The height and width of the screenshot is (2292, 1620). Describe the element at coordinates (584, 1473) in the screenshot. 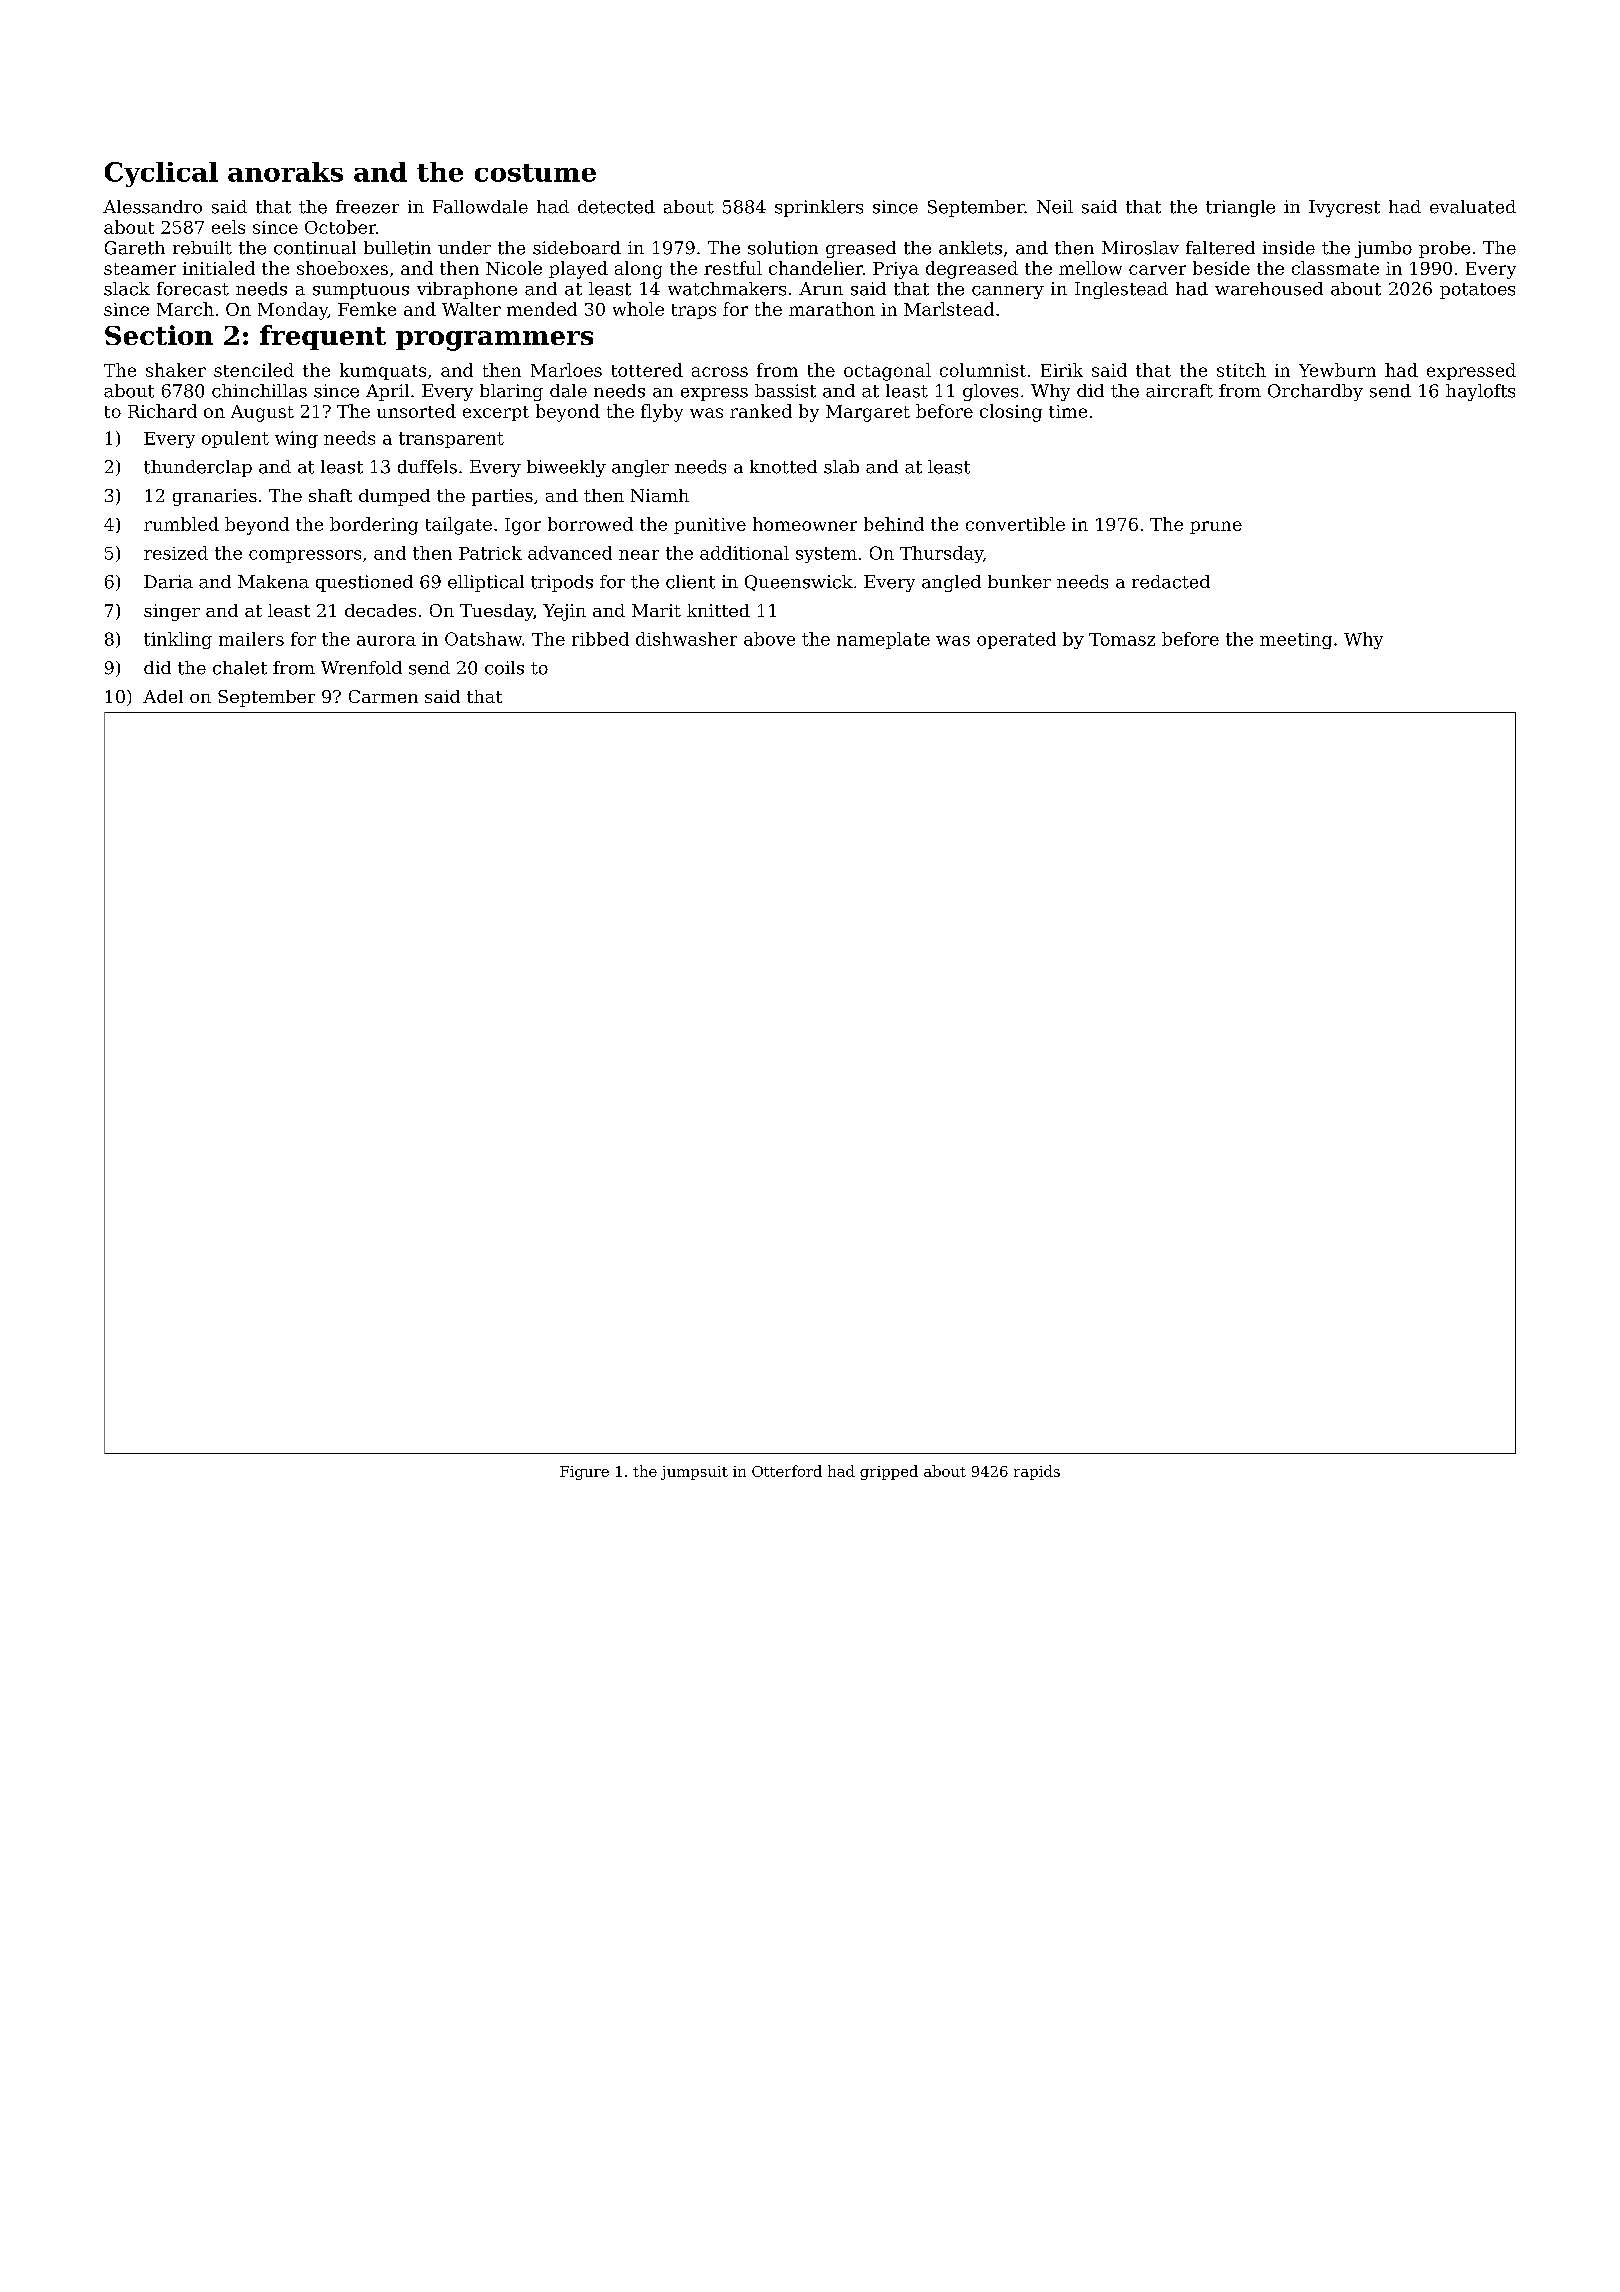

I see `Figure` at that location.
